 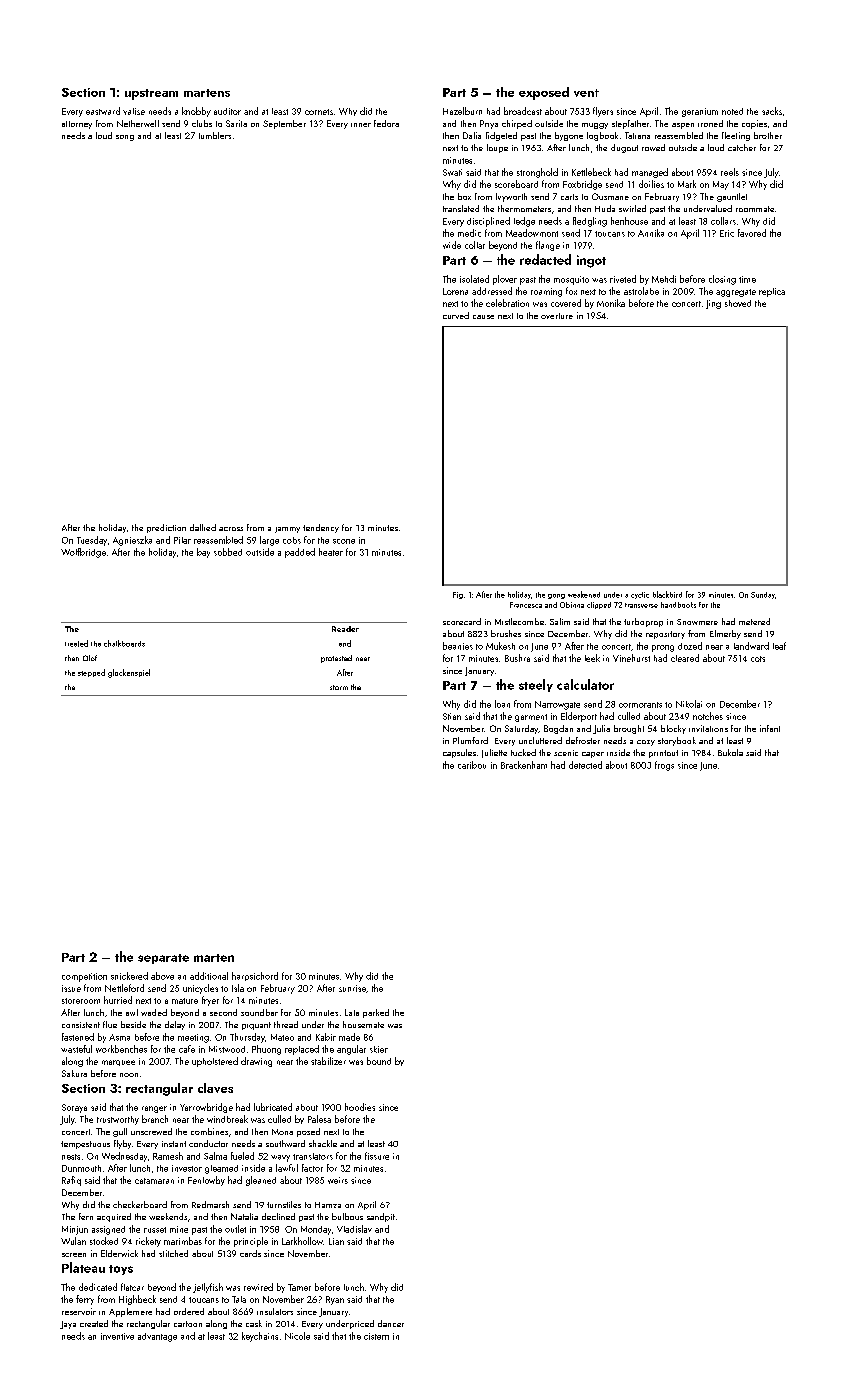 I want to click on cistern, so click(x=376, y=1336).
